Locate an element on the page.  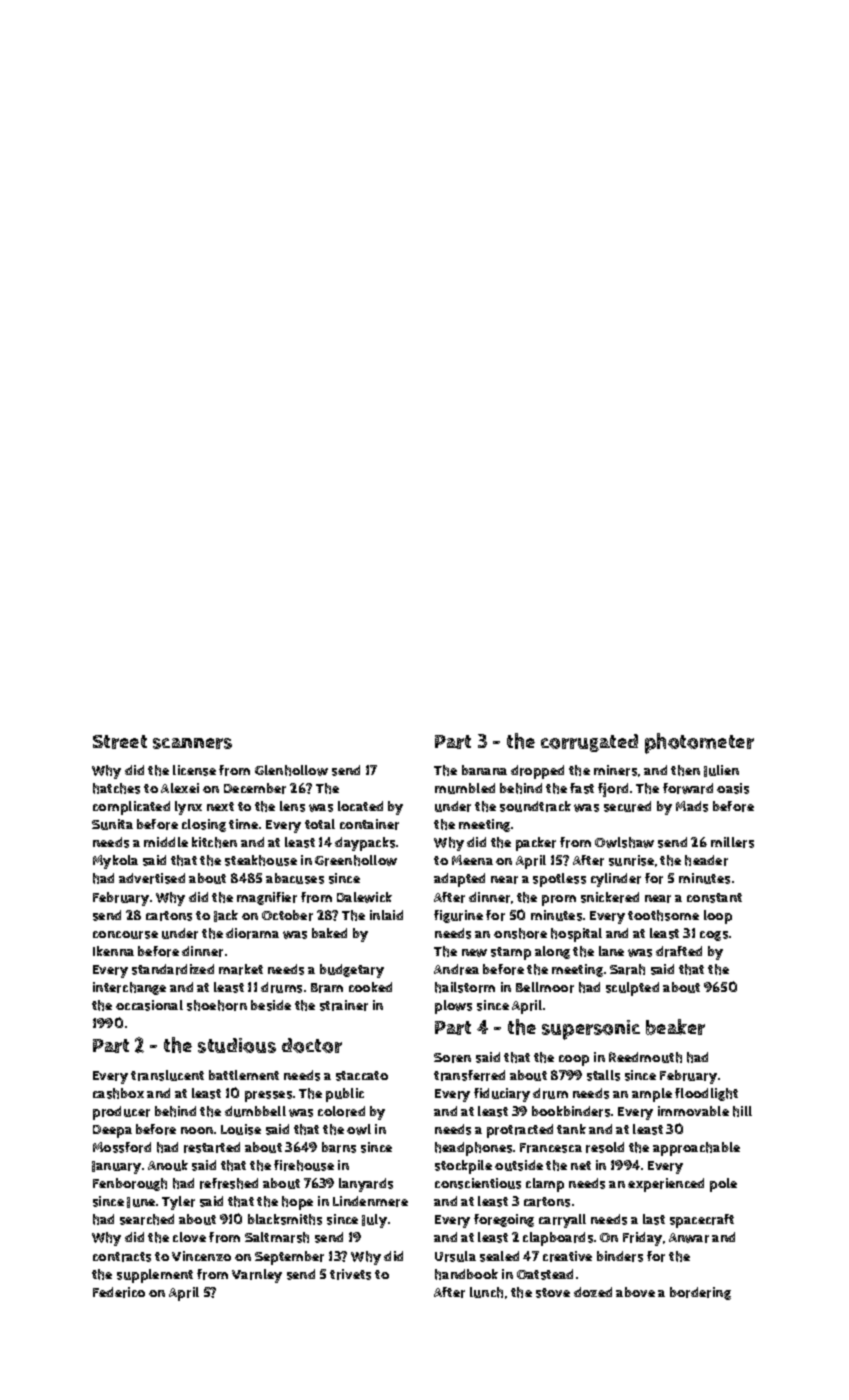
Federico is located at coordinates (119, 1292).
